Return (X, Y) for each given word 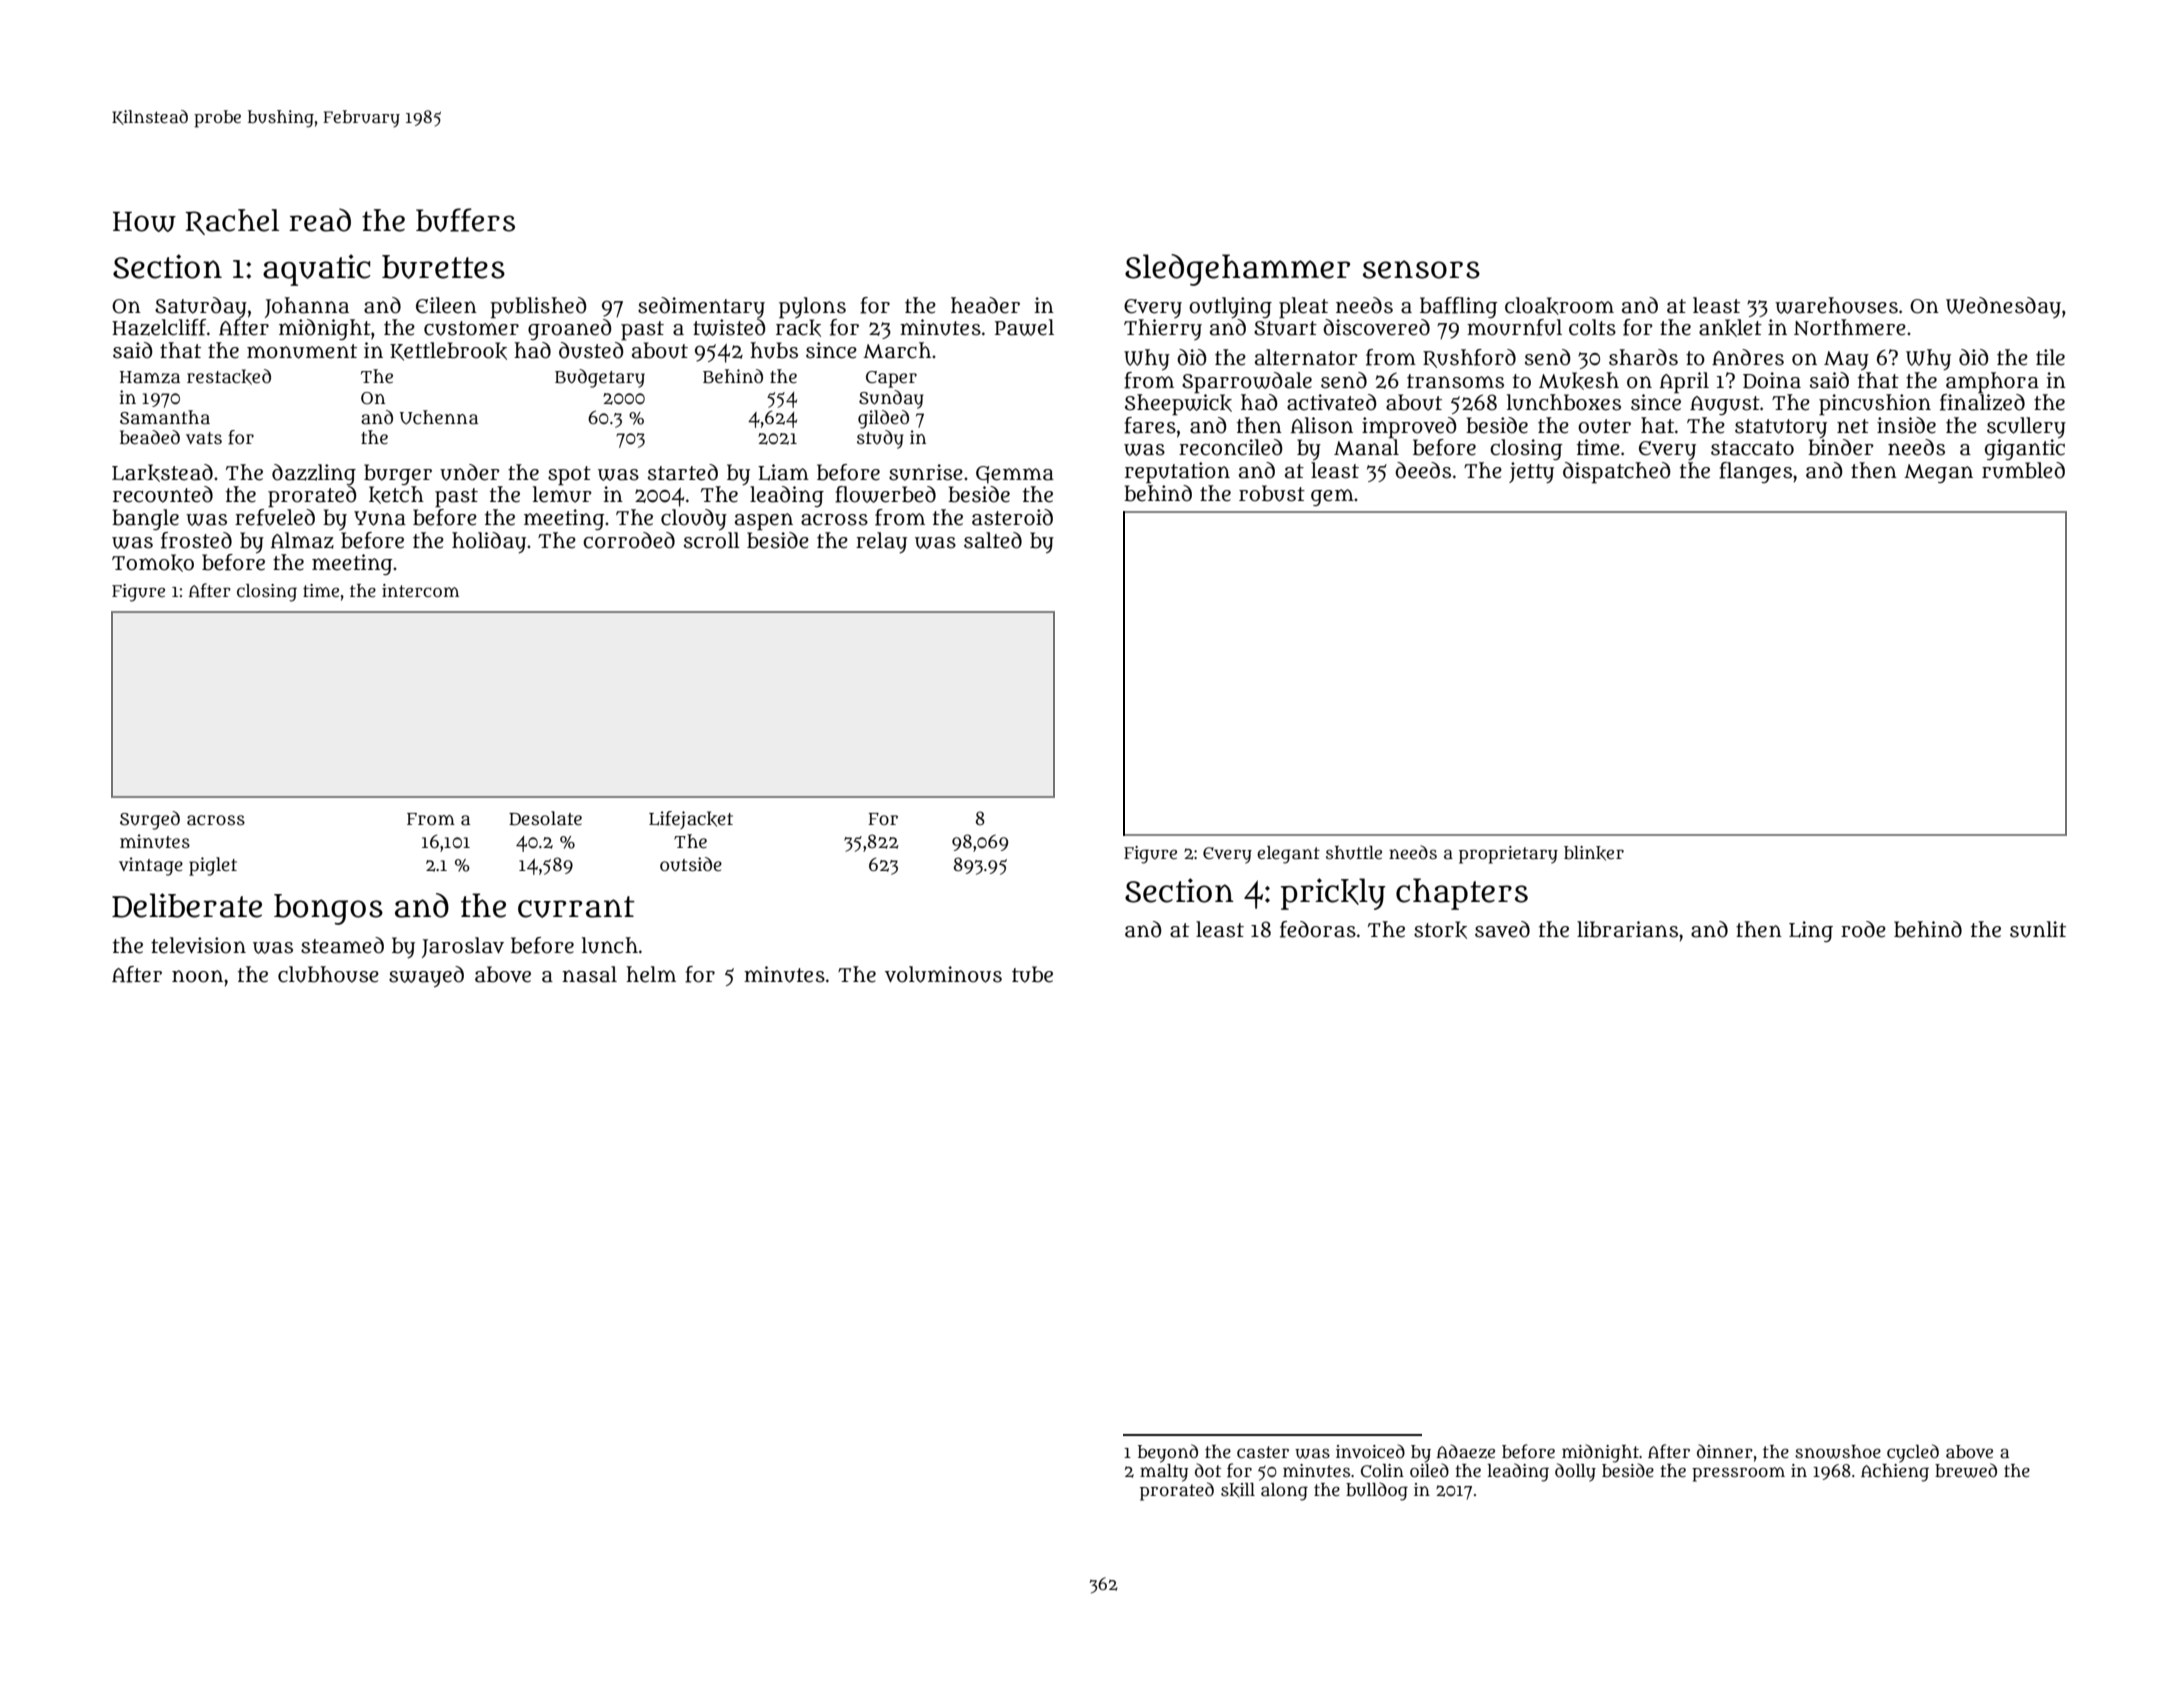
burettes (443, 267)
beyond (1168, 1453)
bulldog (1377, 1491)
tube (1032, 974)
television (198, 945)
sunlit (2038, 929)
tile (2050, 357)
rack (798, 328)
